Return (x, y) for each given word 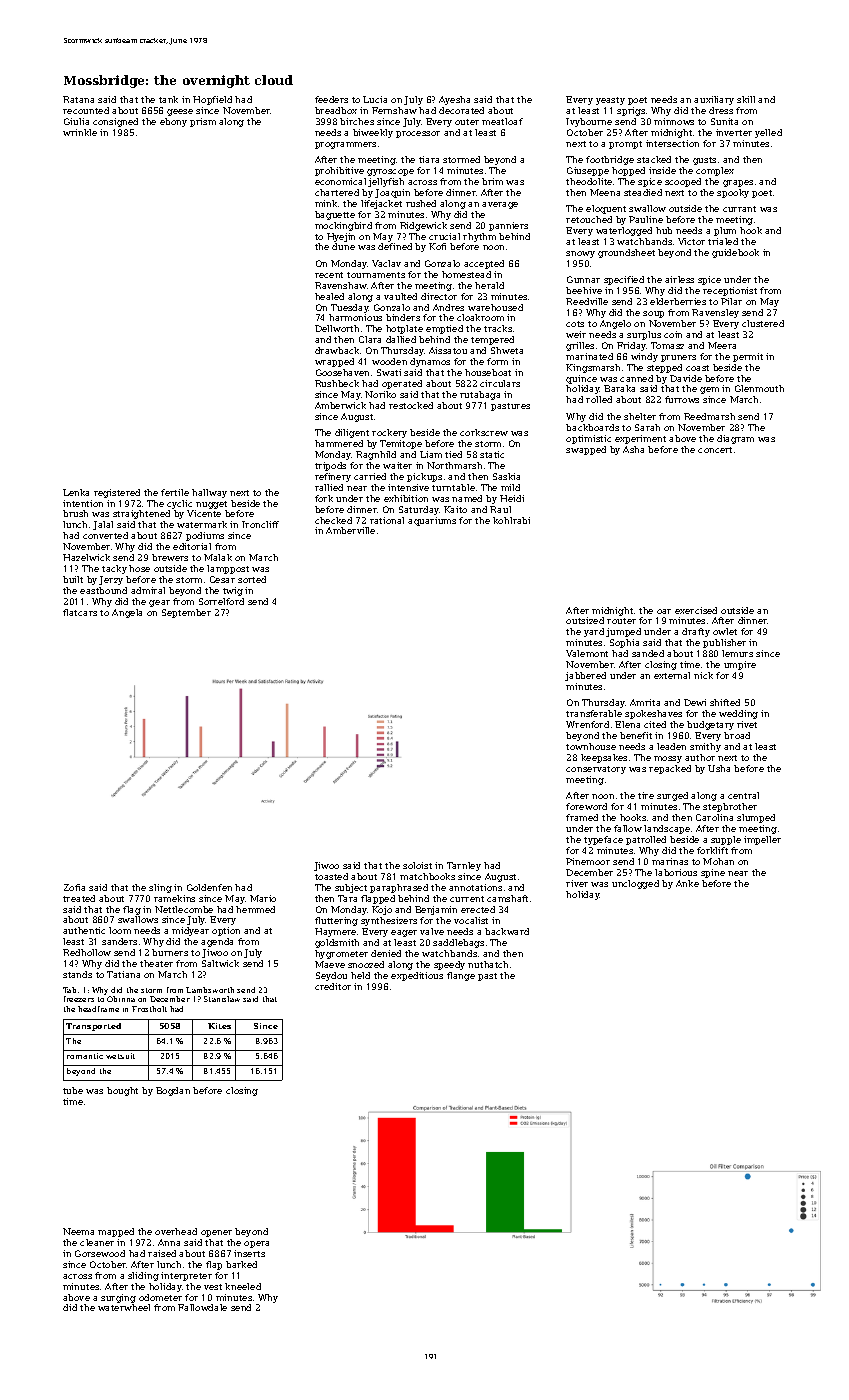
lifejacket (381, 204)
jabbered (585, 676)
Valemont (587, 653)
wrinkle (80, 132)
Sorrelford (221, 601)
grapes (738, 183)
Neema (78, 1231)
